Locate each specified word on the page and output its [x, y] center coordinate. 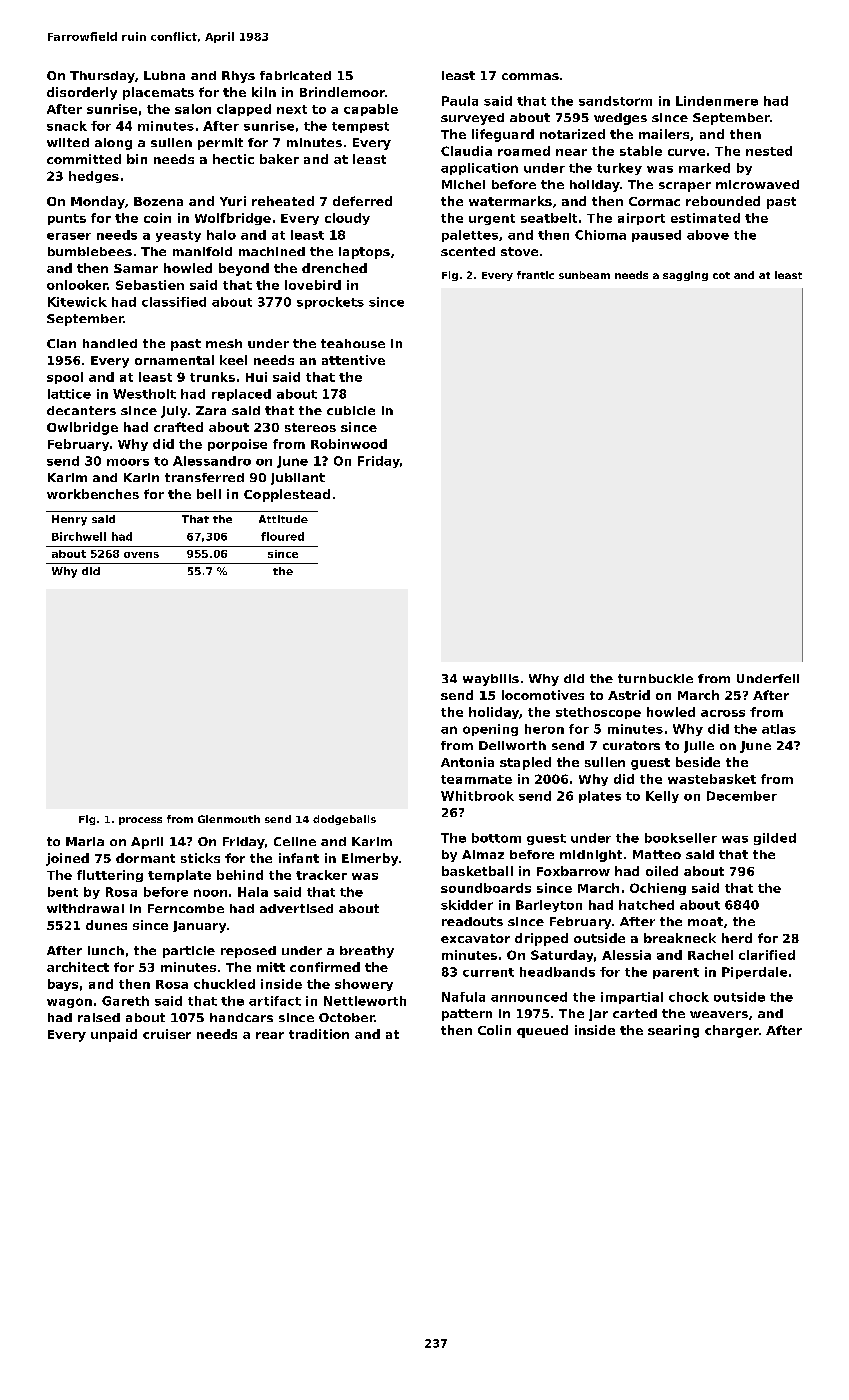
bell [209, 494]
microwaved [757, 184]
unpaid [114, 1035]
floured [282, 536]
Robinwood [349, 444]
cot [721, 275]
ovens [141, 555]
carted [635, 1013]
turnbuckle [655, 678]
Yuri [233, 201]
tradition [319, 1034]
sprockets [330, 303]
